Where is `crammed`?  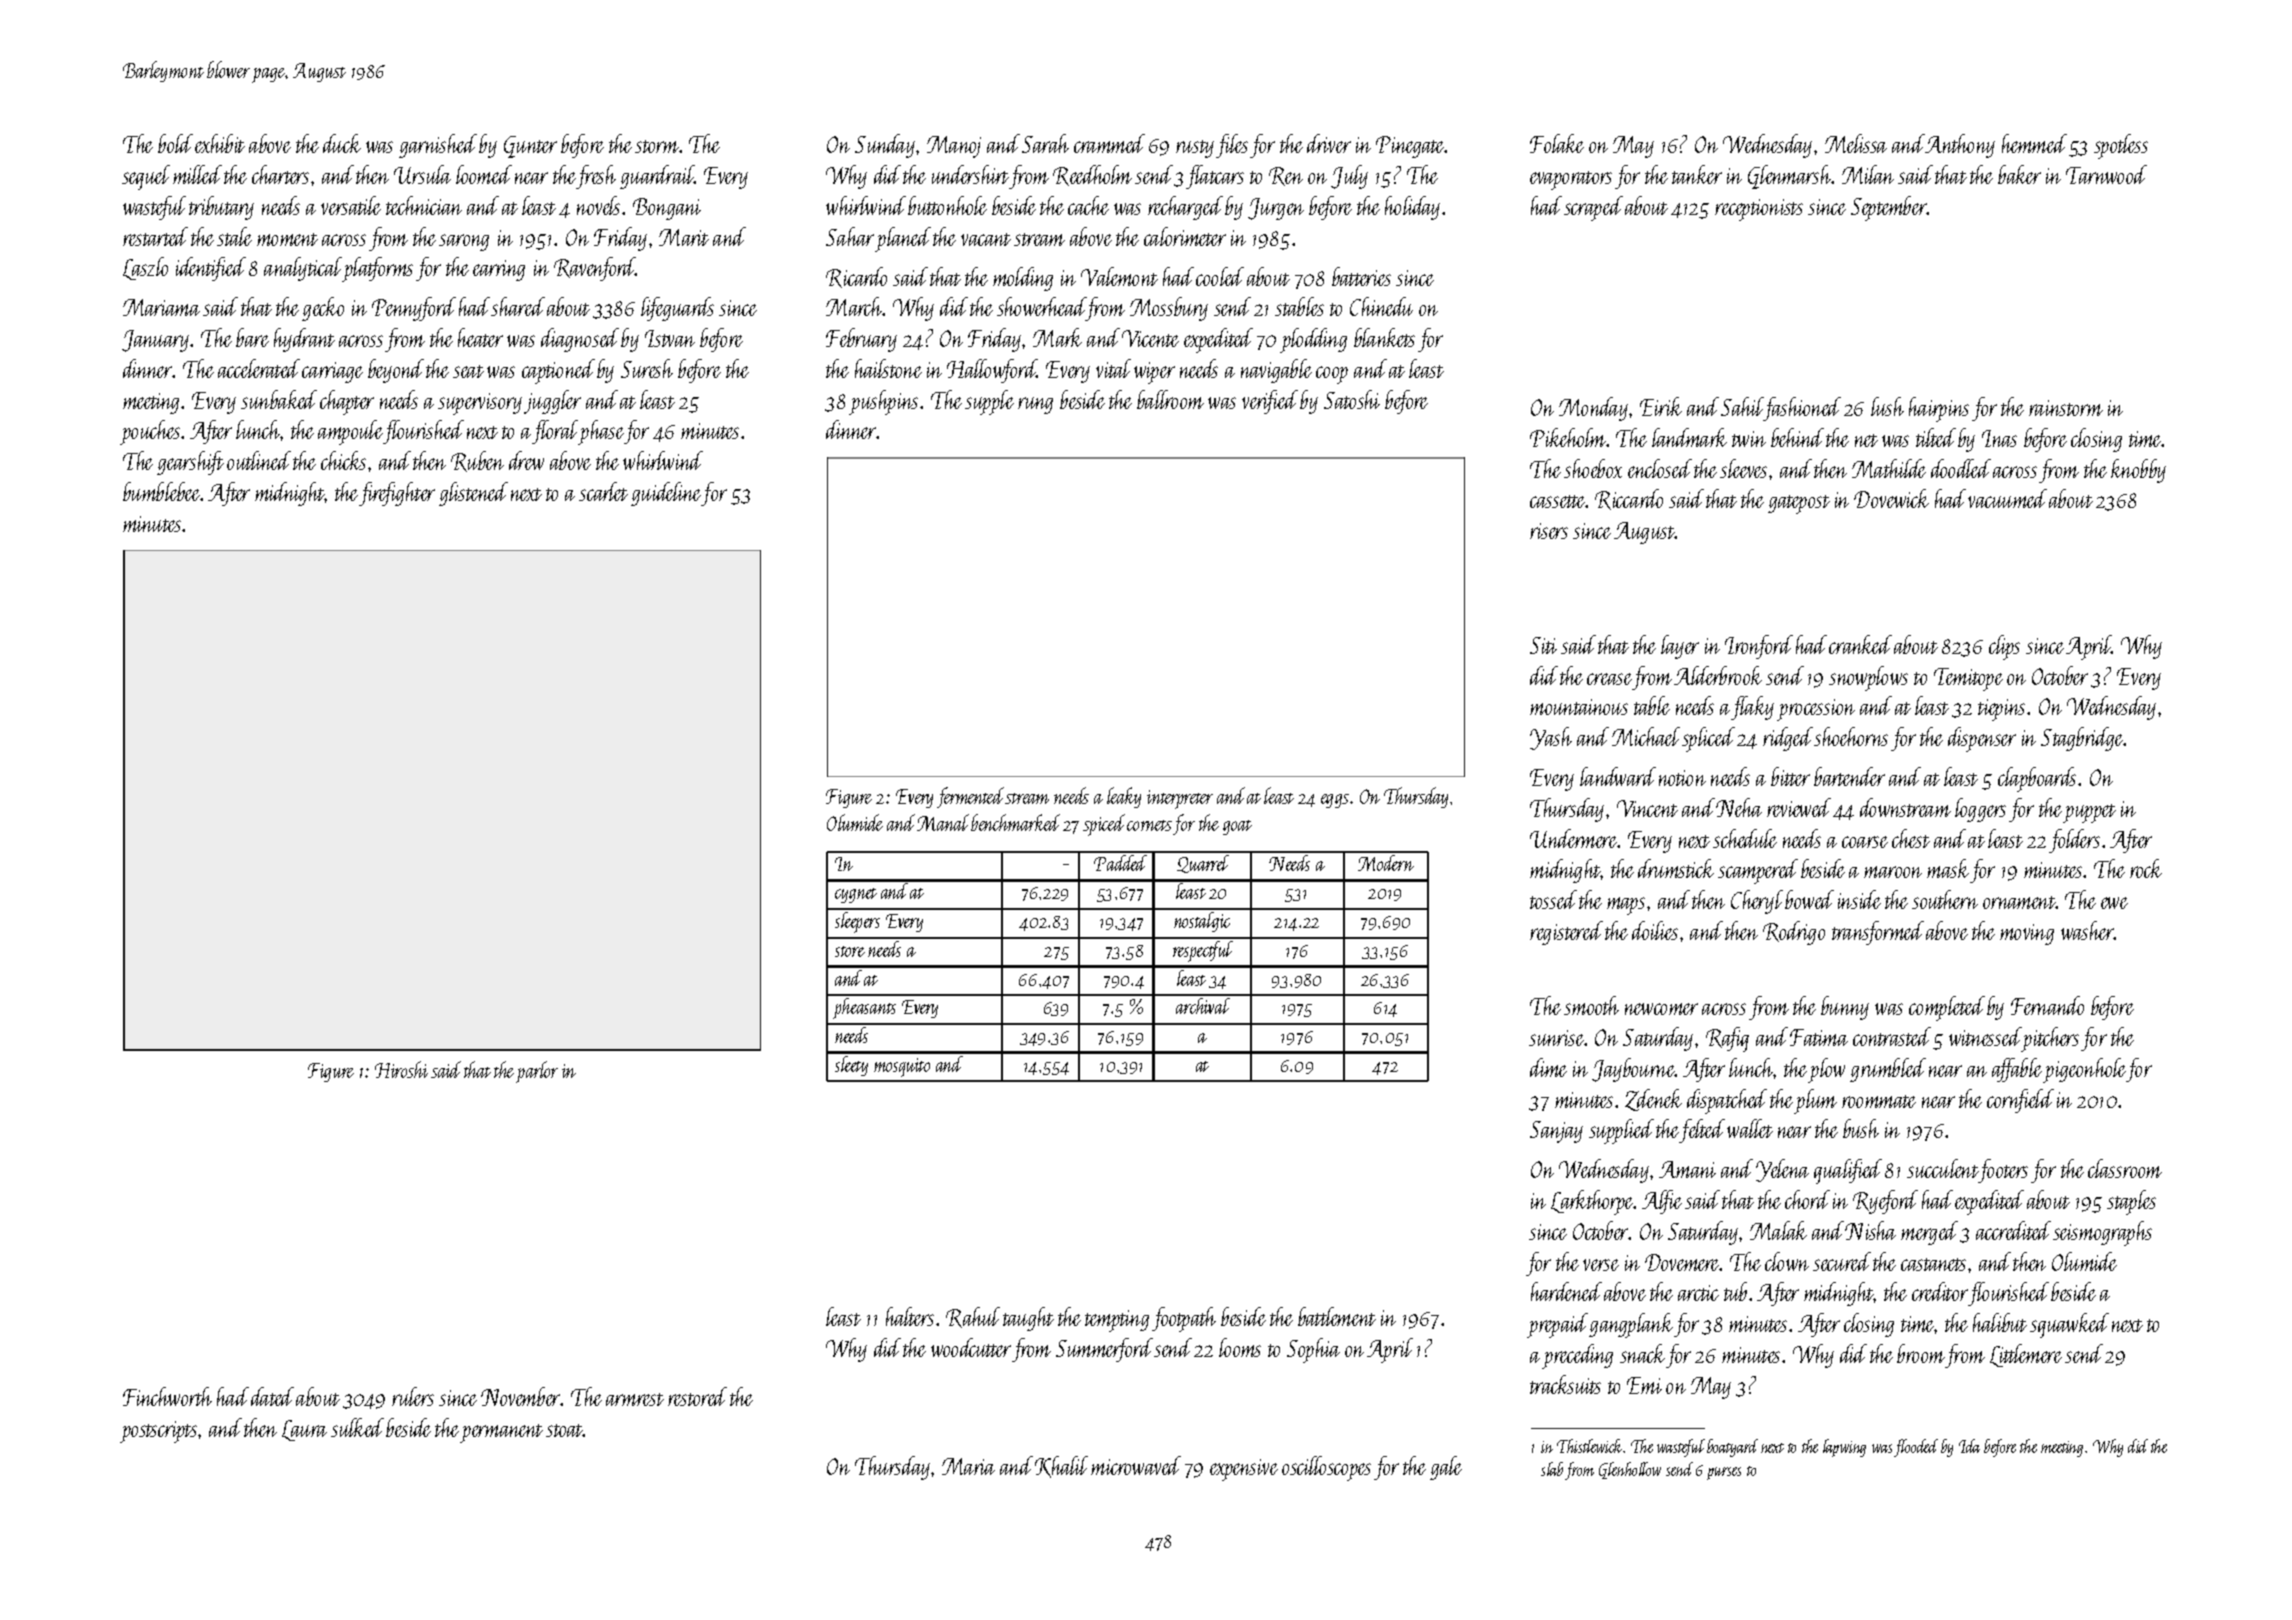
crammed is located at coordinates (1109, 143).
